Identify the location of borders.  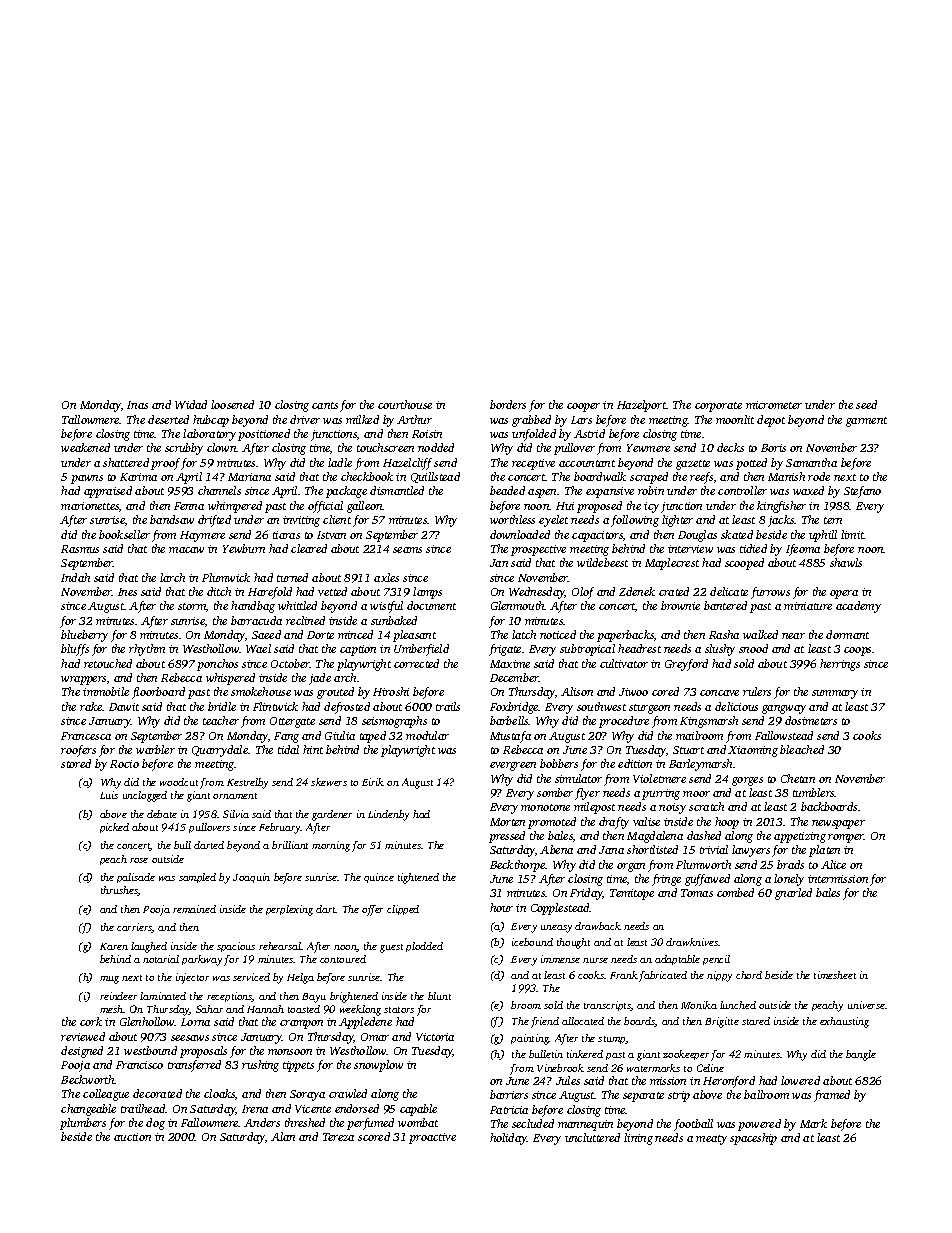
(508, 404).
